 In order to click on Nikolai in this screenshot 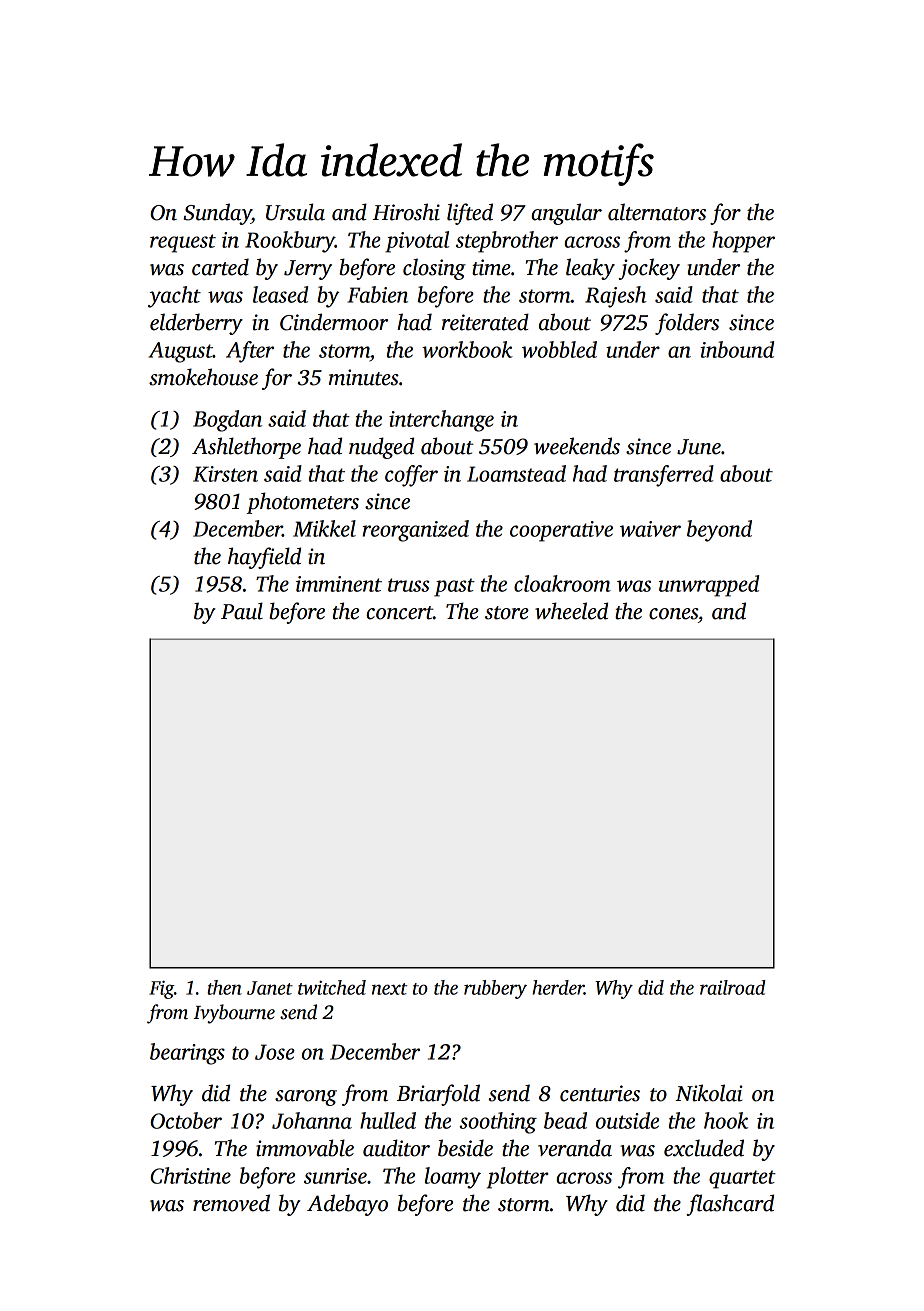, I will do `click(709, 1093)`.
